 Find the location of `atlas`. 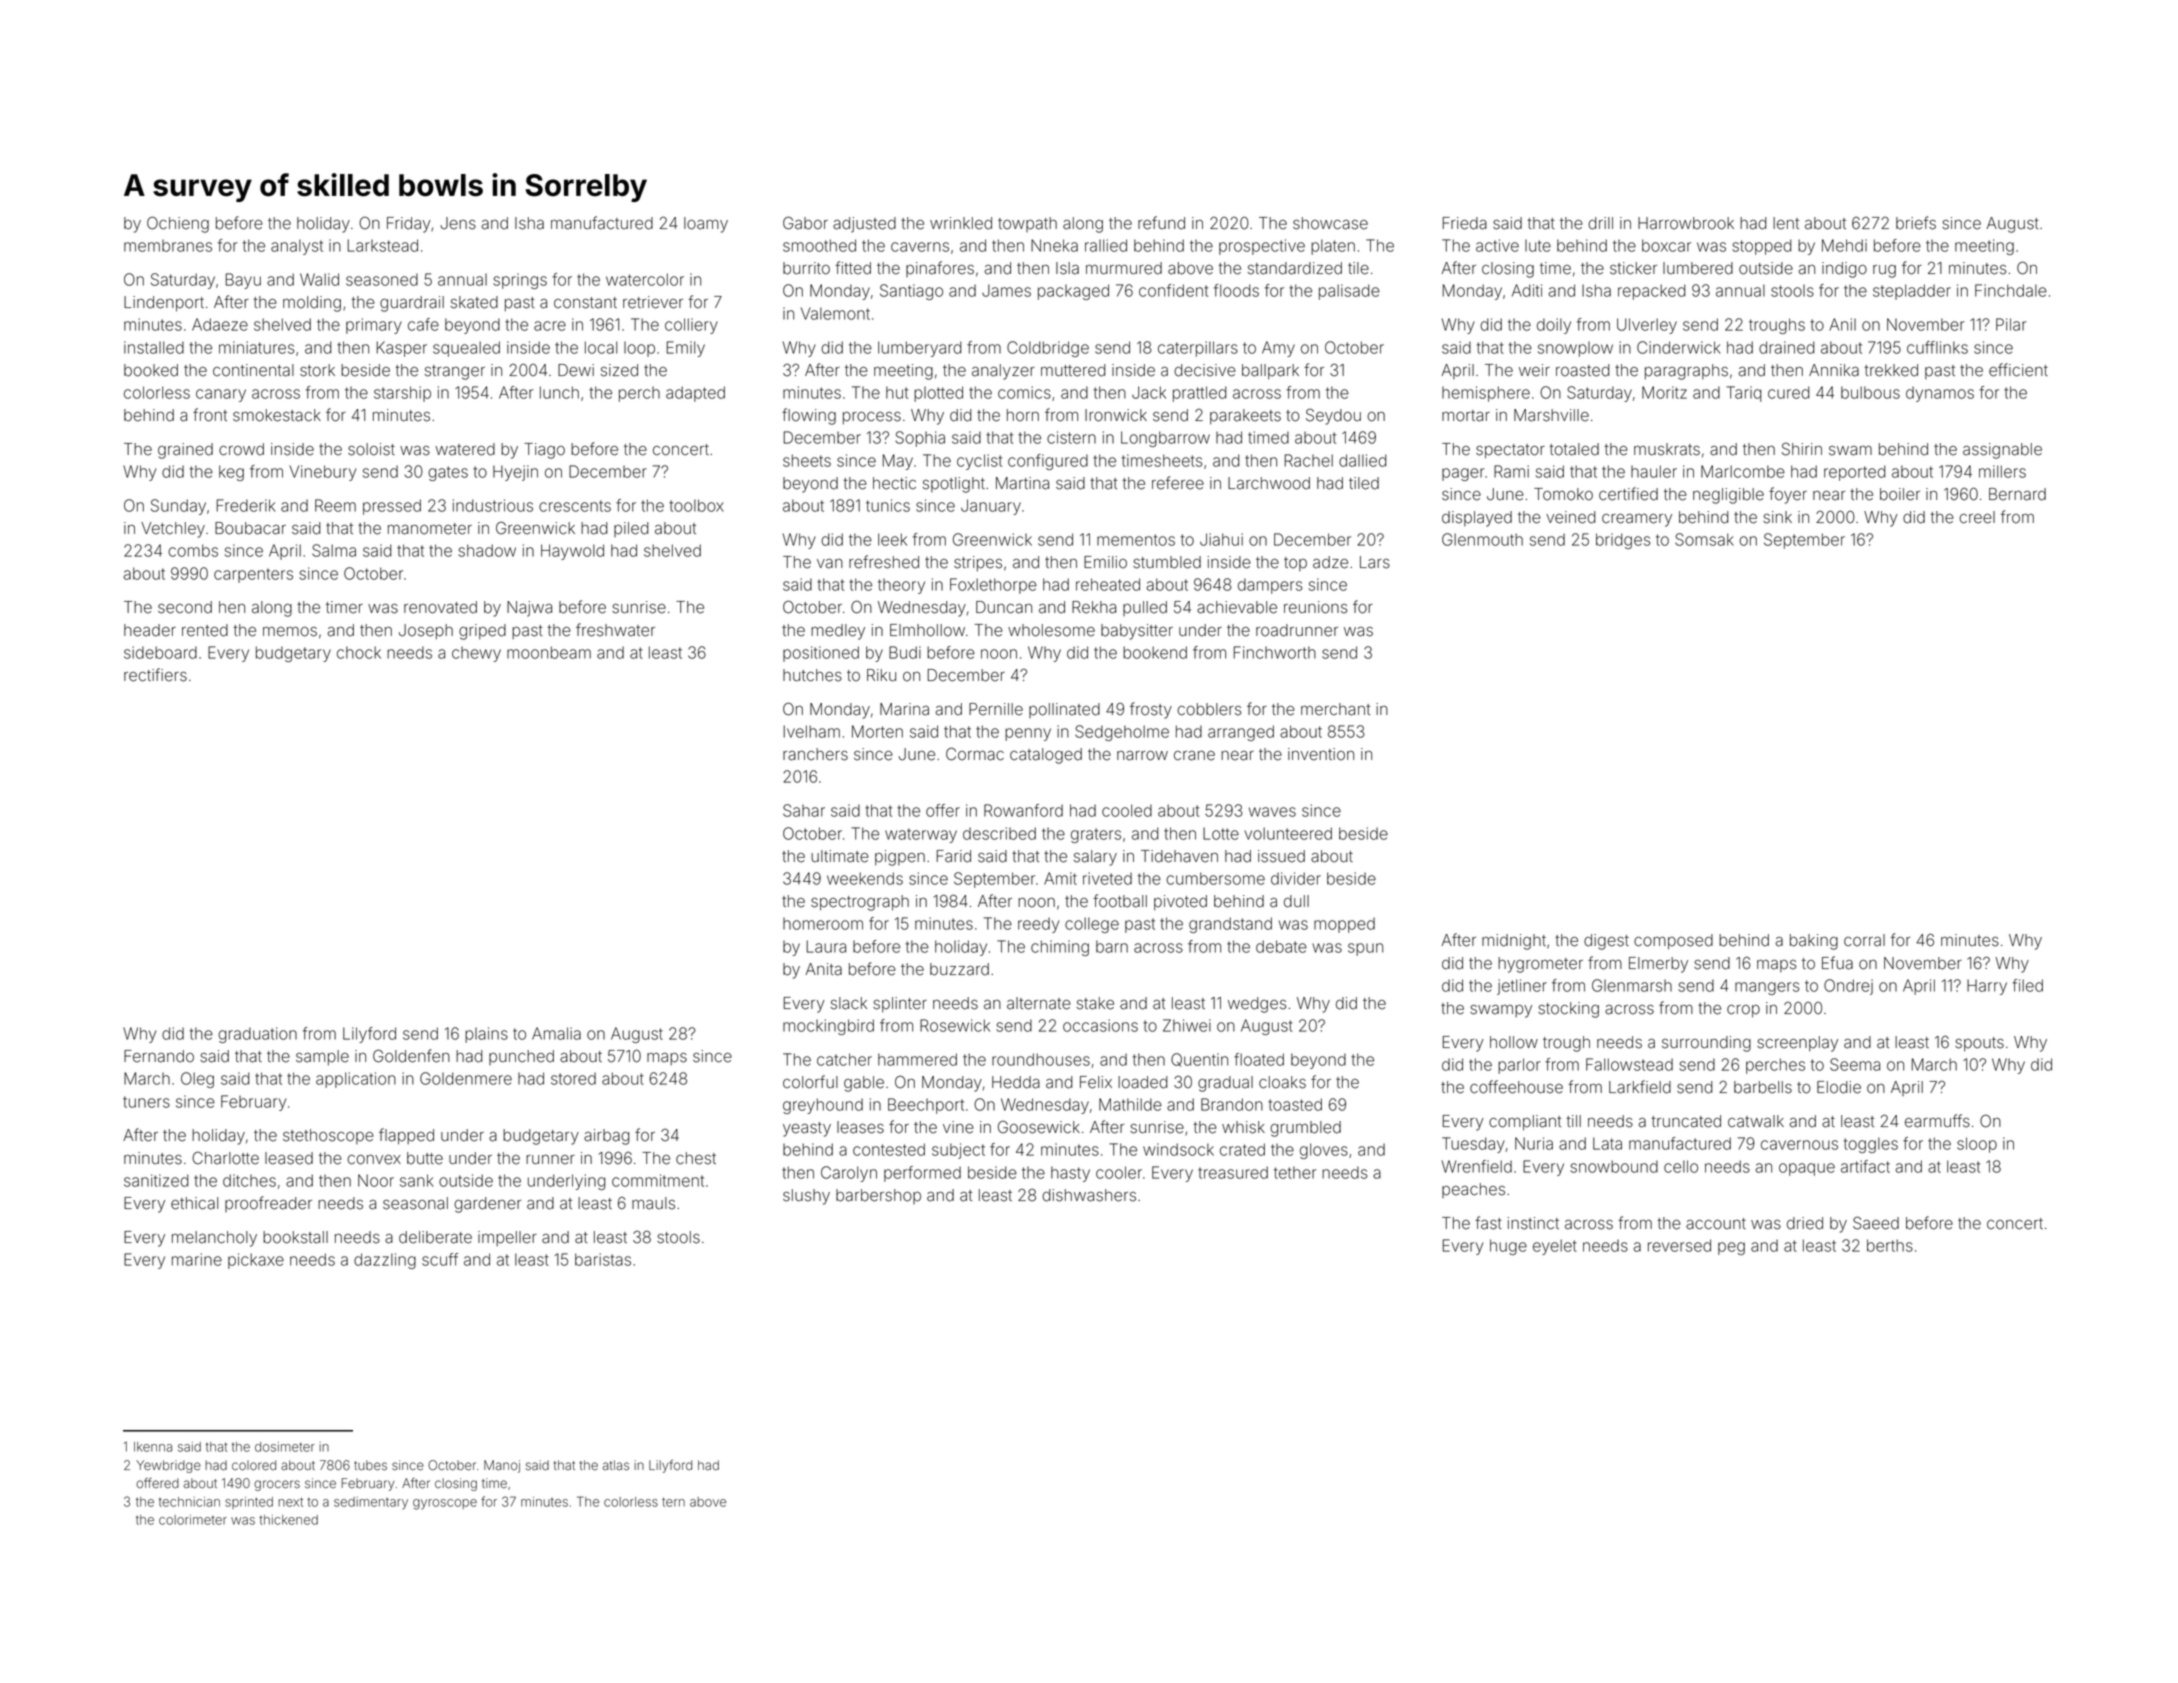

atlas is located at coordinates (616, 1465).
